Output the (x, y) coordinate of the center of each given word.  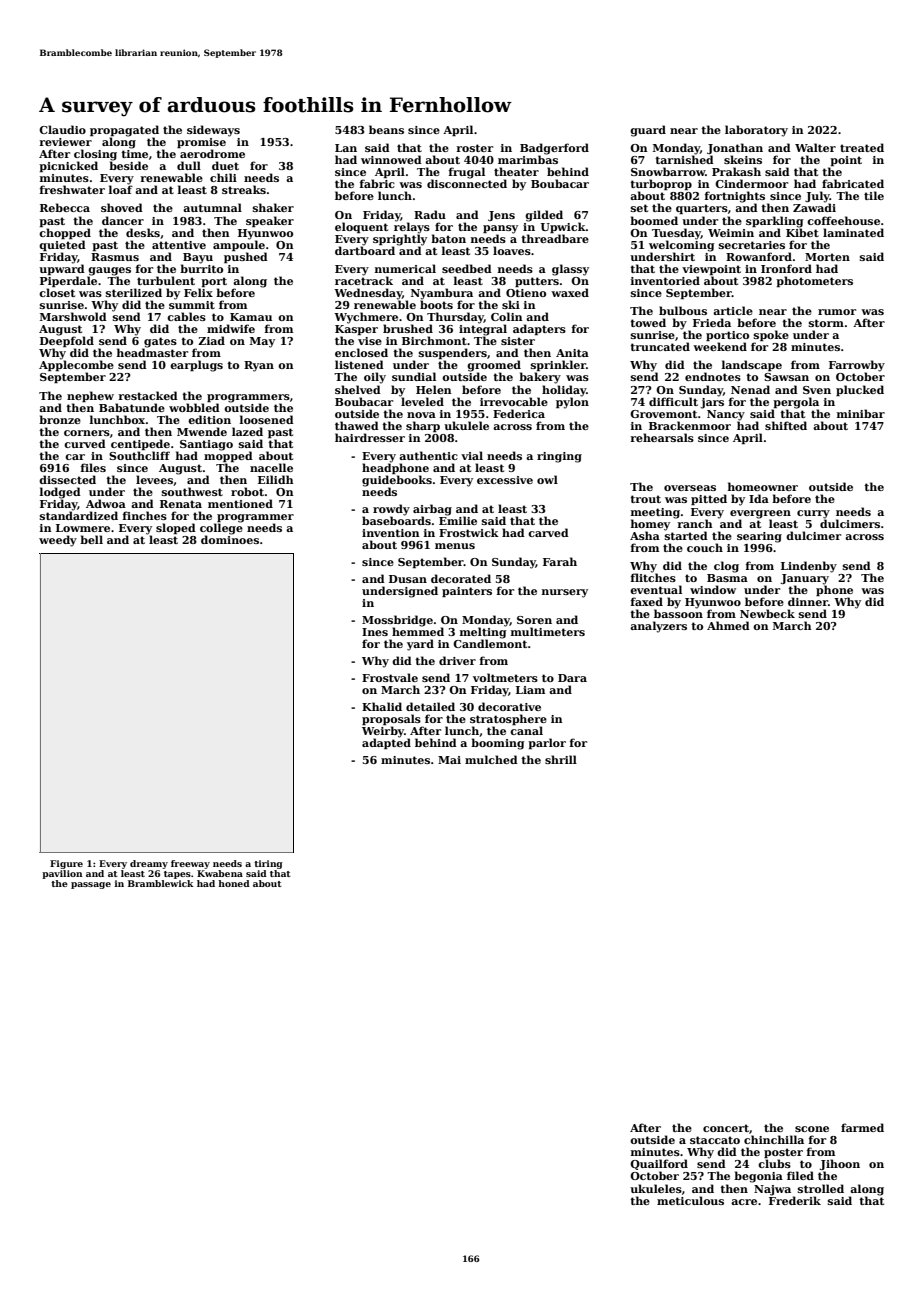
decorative (509, 706)
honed (234, 883)
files (93, 467)
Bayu (198, 258)
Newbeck (767, 613)
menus (455, 546)
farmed (862, 1127)
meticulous (690, 1200)
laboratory (756, 131)
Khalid (382, 706)
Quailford (659, 1164)
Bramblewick (161, 883)
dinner (808, 601)
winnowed (391, 159)
